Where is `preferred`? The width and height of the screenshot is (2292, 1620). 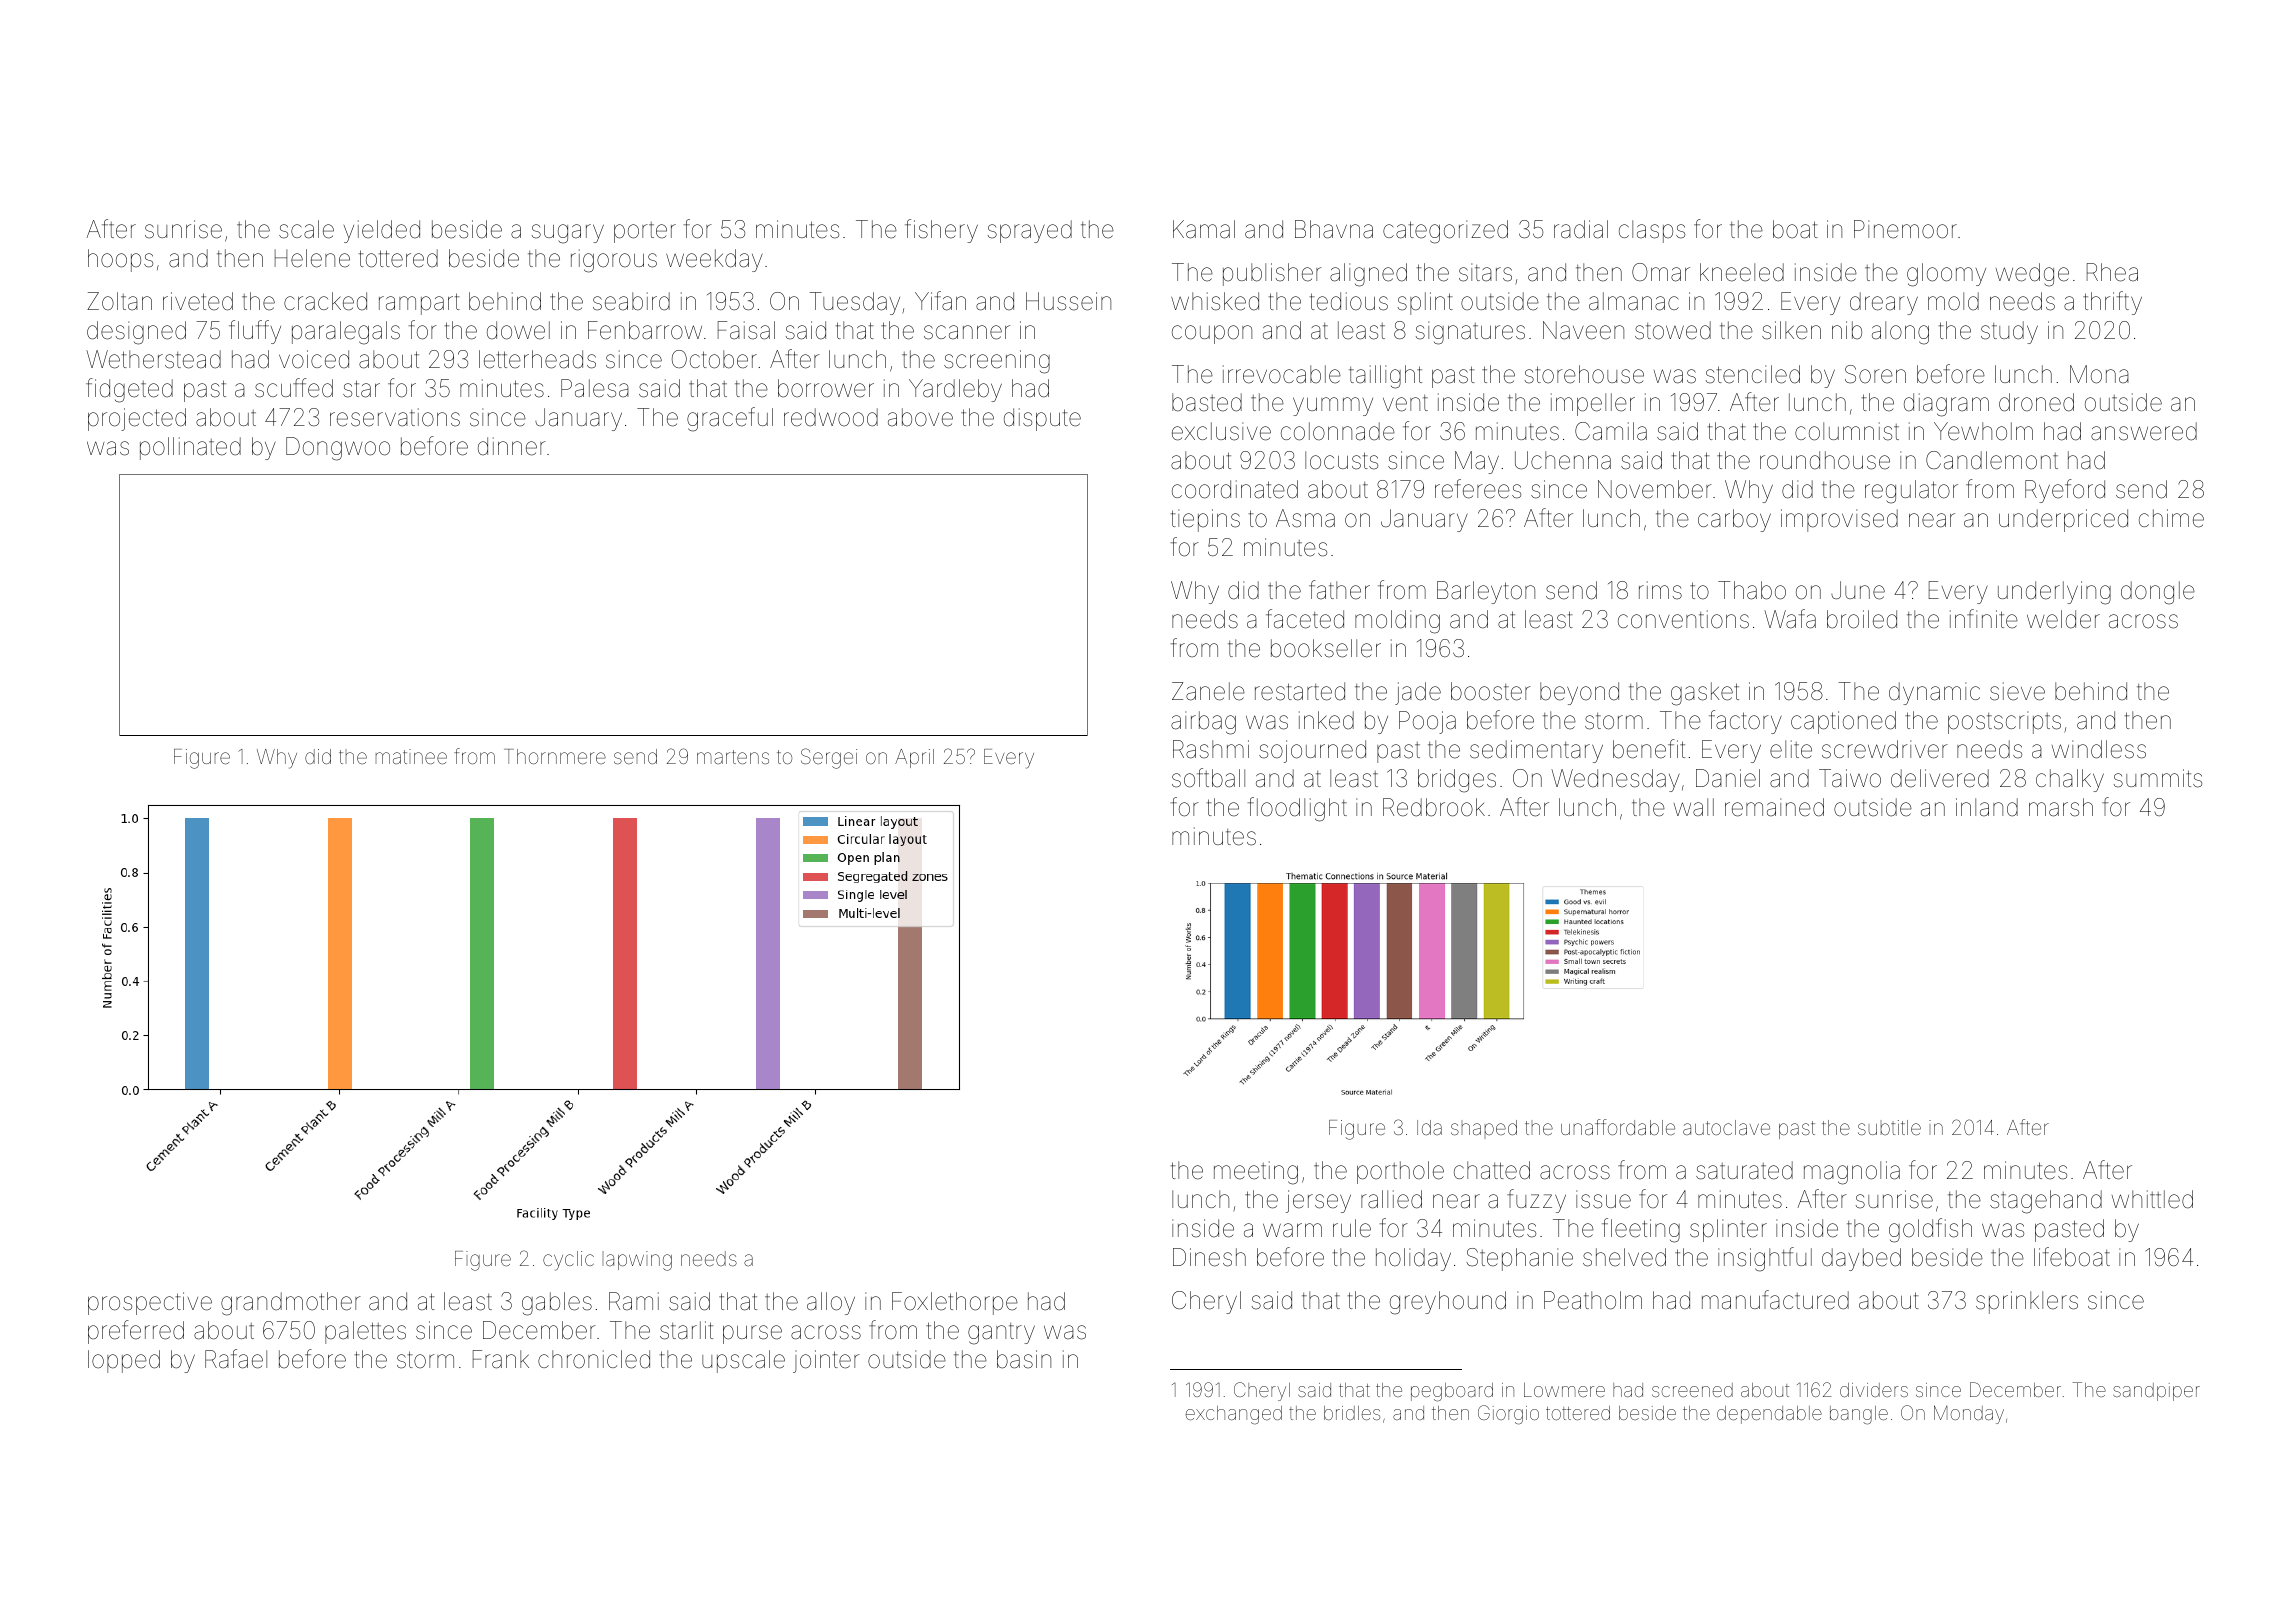 preferred is located at coordinates (136, 1332).
